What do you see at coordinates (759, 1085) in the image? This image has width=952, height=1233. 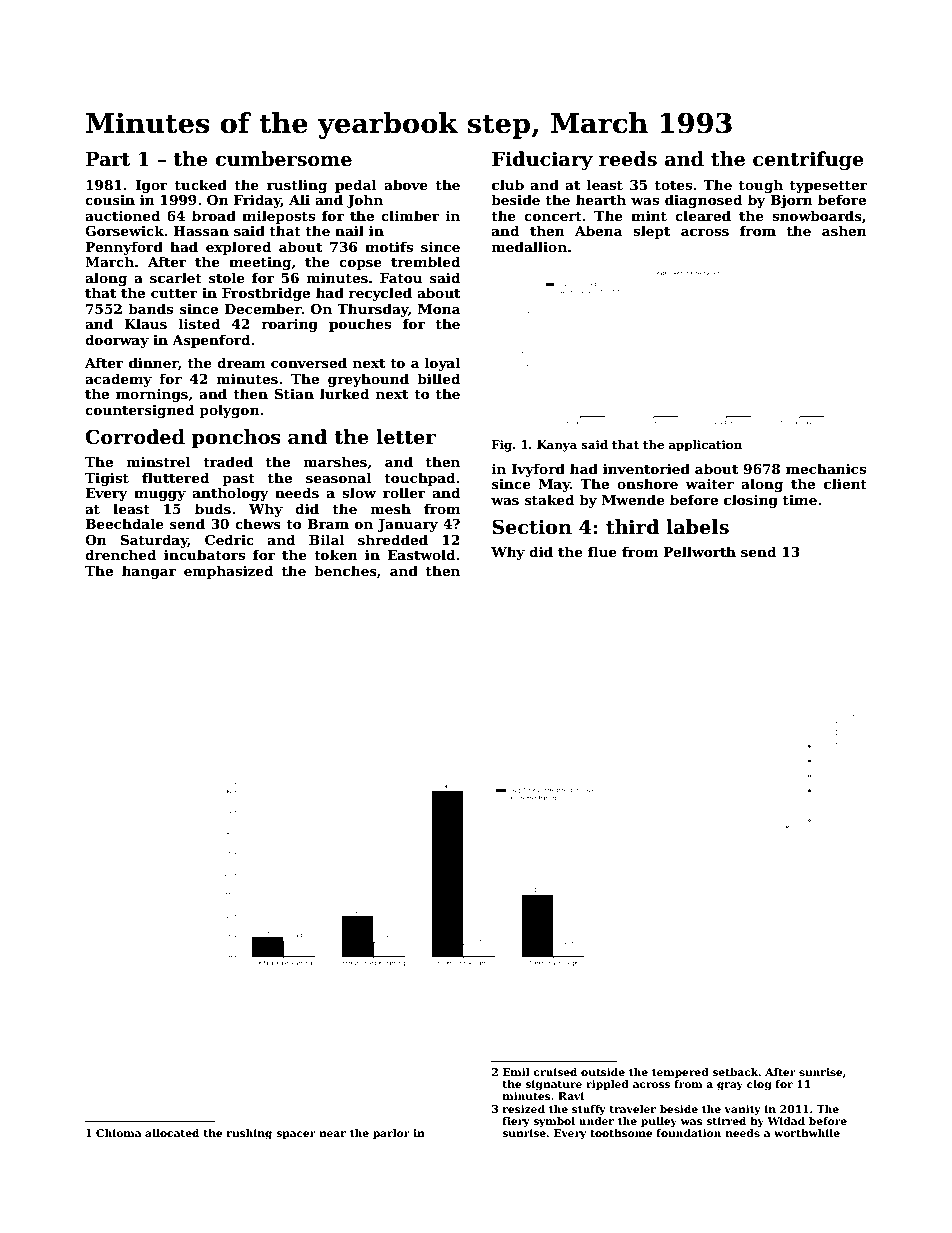 I see `clog` at bounding box center [759, 1085].
